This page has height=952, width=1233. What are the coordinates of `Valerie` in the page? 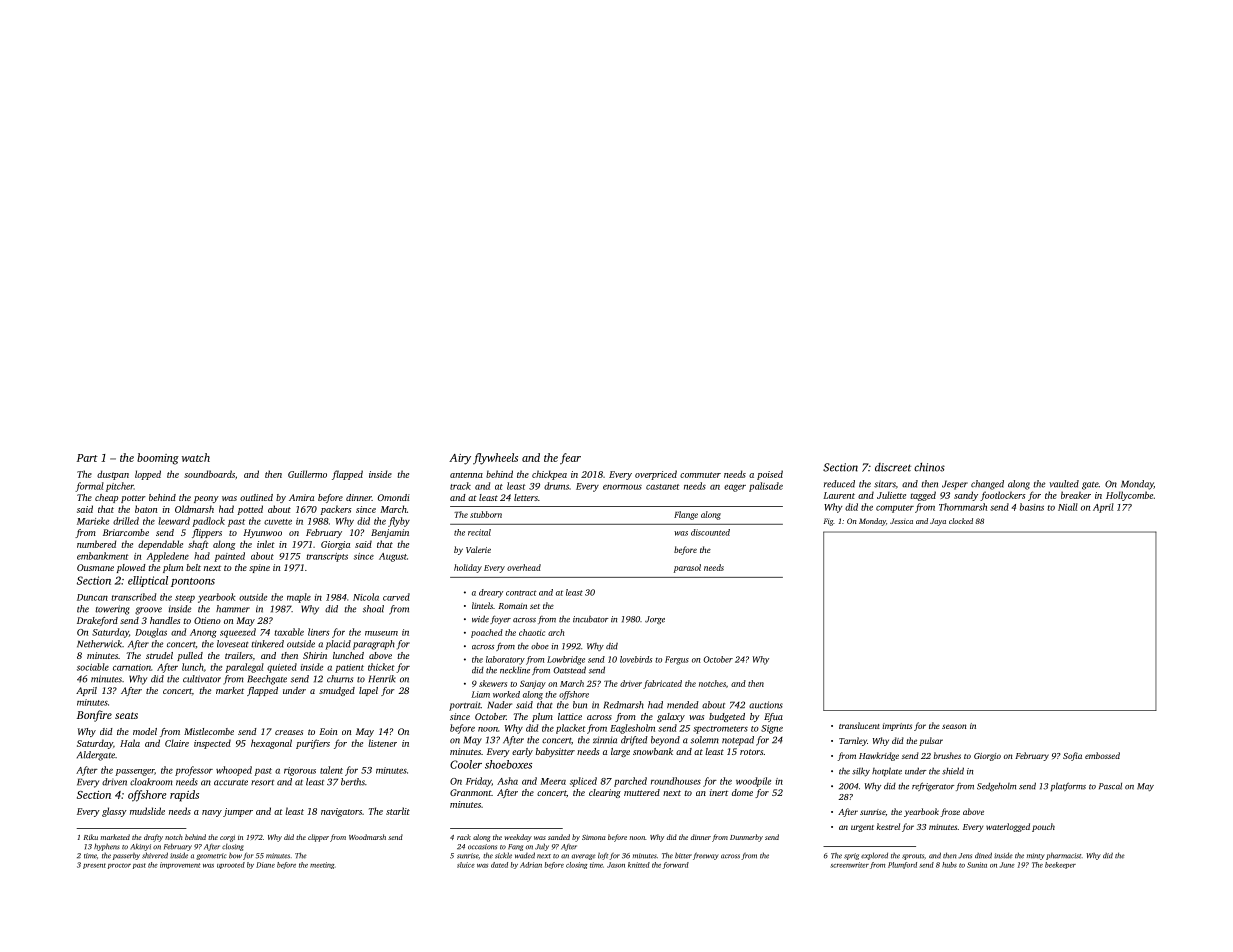 It's located at (478, 549).
